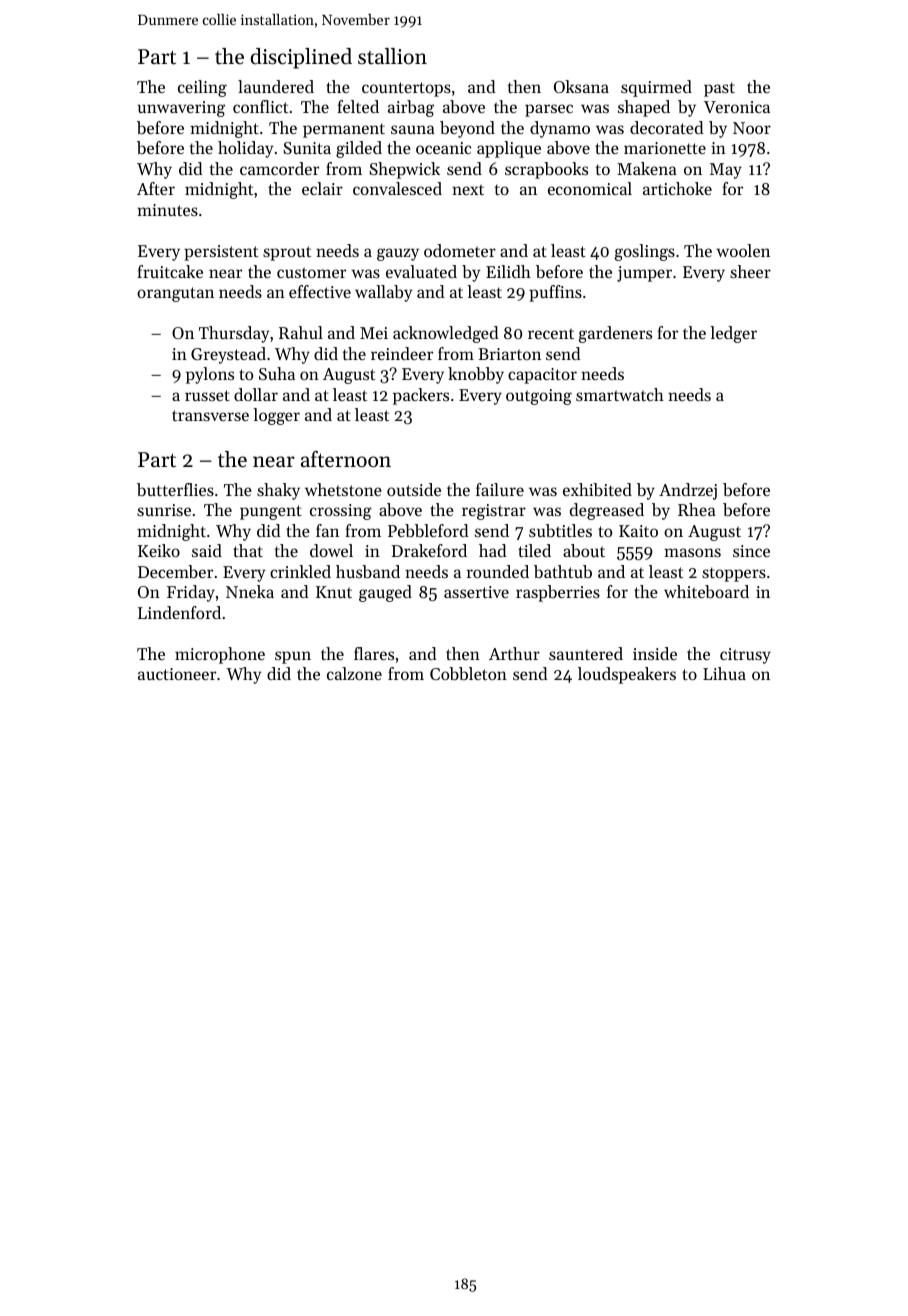 The height and width of the image is (1316, 908). Describe the element at coordinates (385, 593) in the image. I see `gauged` at that location.
